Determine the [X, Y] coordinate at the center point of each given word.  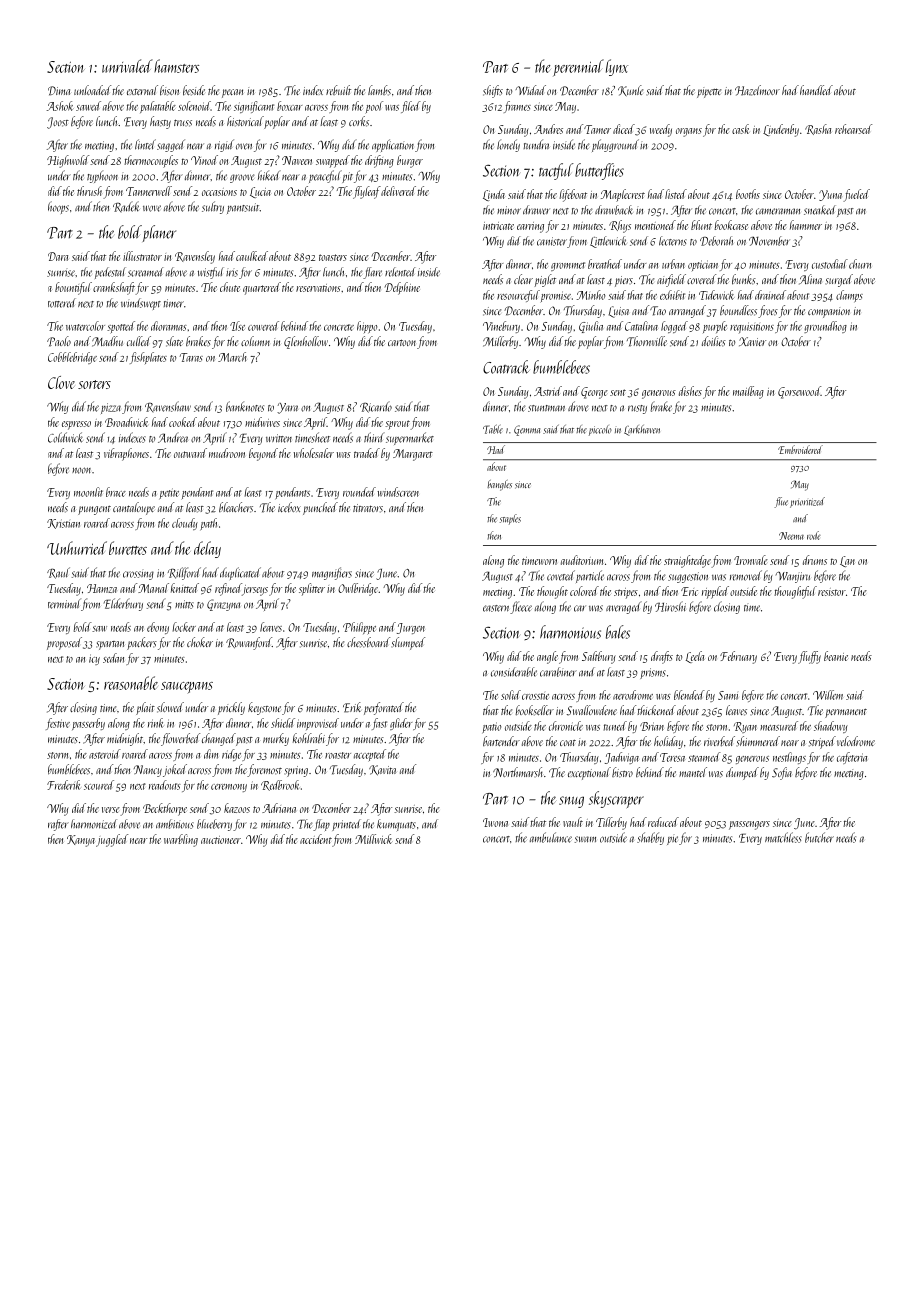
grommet [568, 266]
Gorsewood [799, 392]
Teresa [672, 757]
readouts [165, 785]
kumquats [396, 825]
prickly [231, 708]
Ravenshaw [168, 406]
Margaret [413, 455]
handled [816, 90]
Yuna [830, 195]
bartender [501, 741]
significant [254, 107]
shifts [493, 91]
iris [232, 273]
